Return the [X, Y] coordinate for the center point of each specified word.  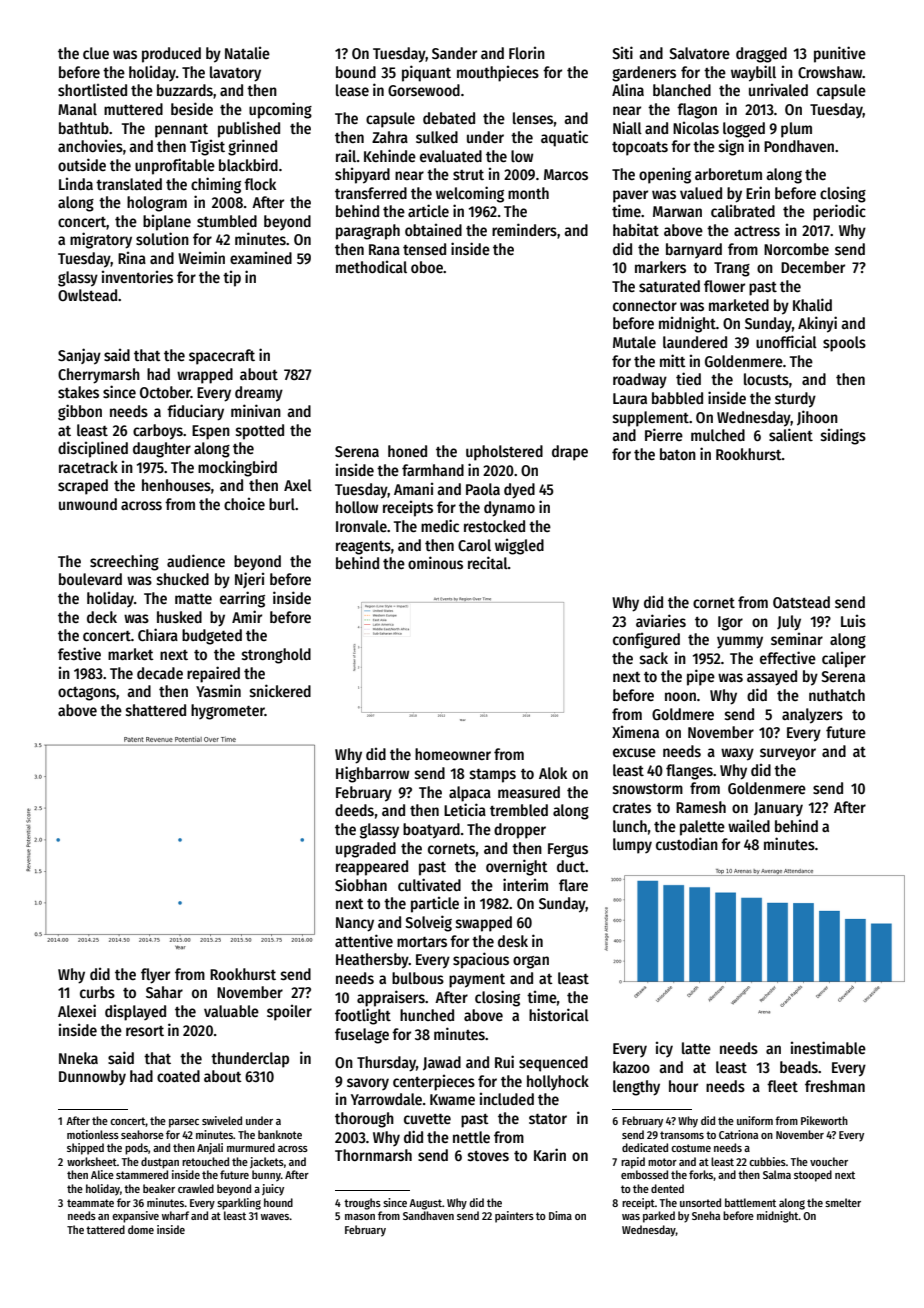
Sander [454, 53]
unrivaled [778, 90]
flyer [155, 976]
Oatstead [801, 602]
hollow [357, 507]
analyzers [812, 716]
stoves [488, 1156]
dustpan [160, 1163]
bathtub [84, 128]
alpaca [470, 794]
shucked [183, 579]
